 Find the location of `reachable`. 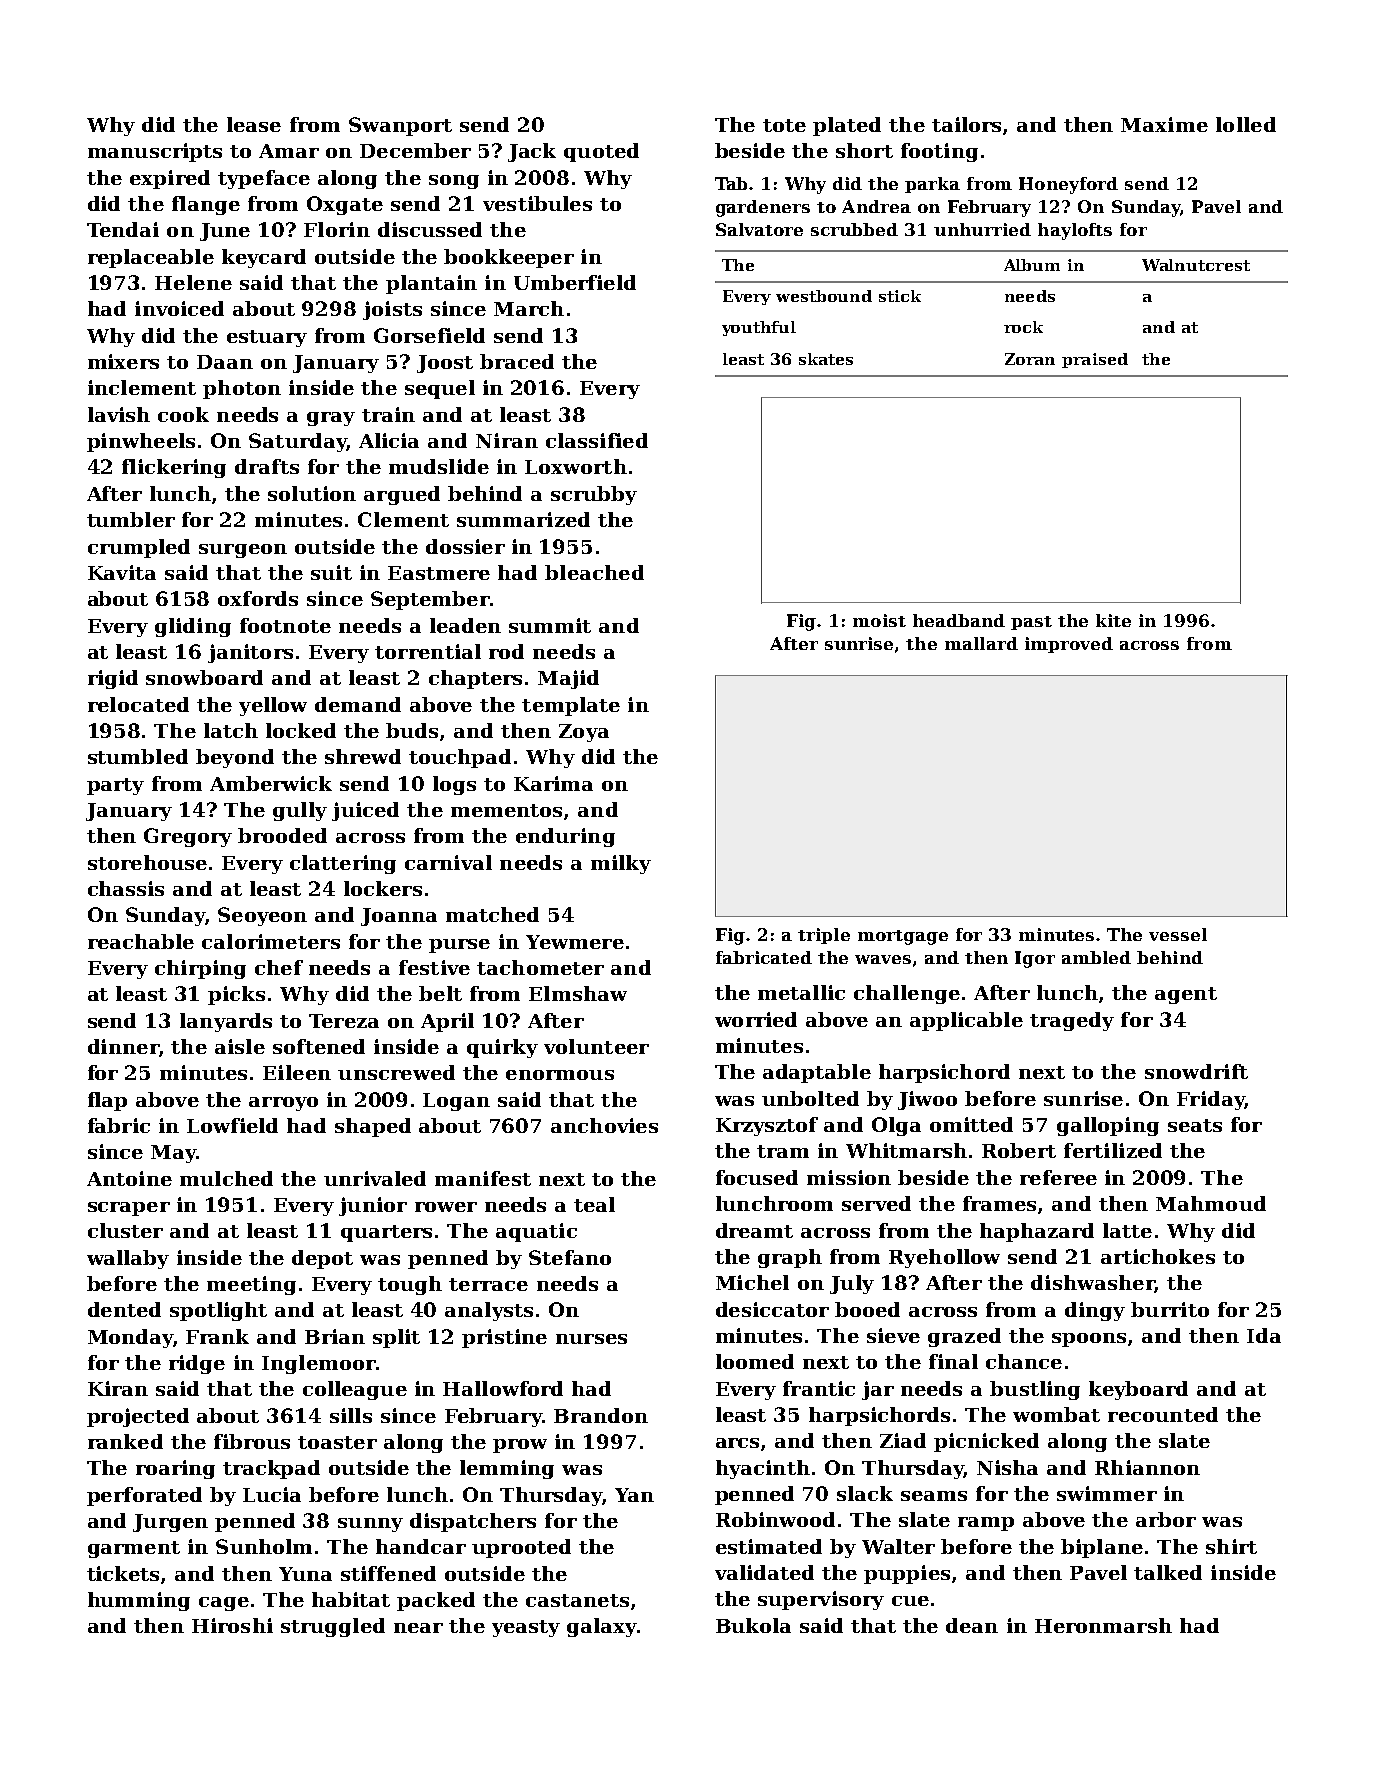

reachable is located at coordinates (141, 941).
